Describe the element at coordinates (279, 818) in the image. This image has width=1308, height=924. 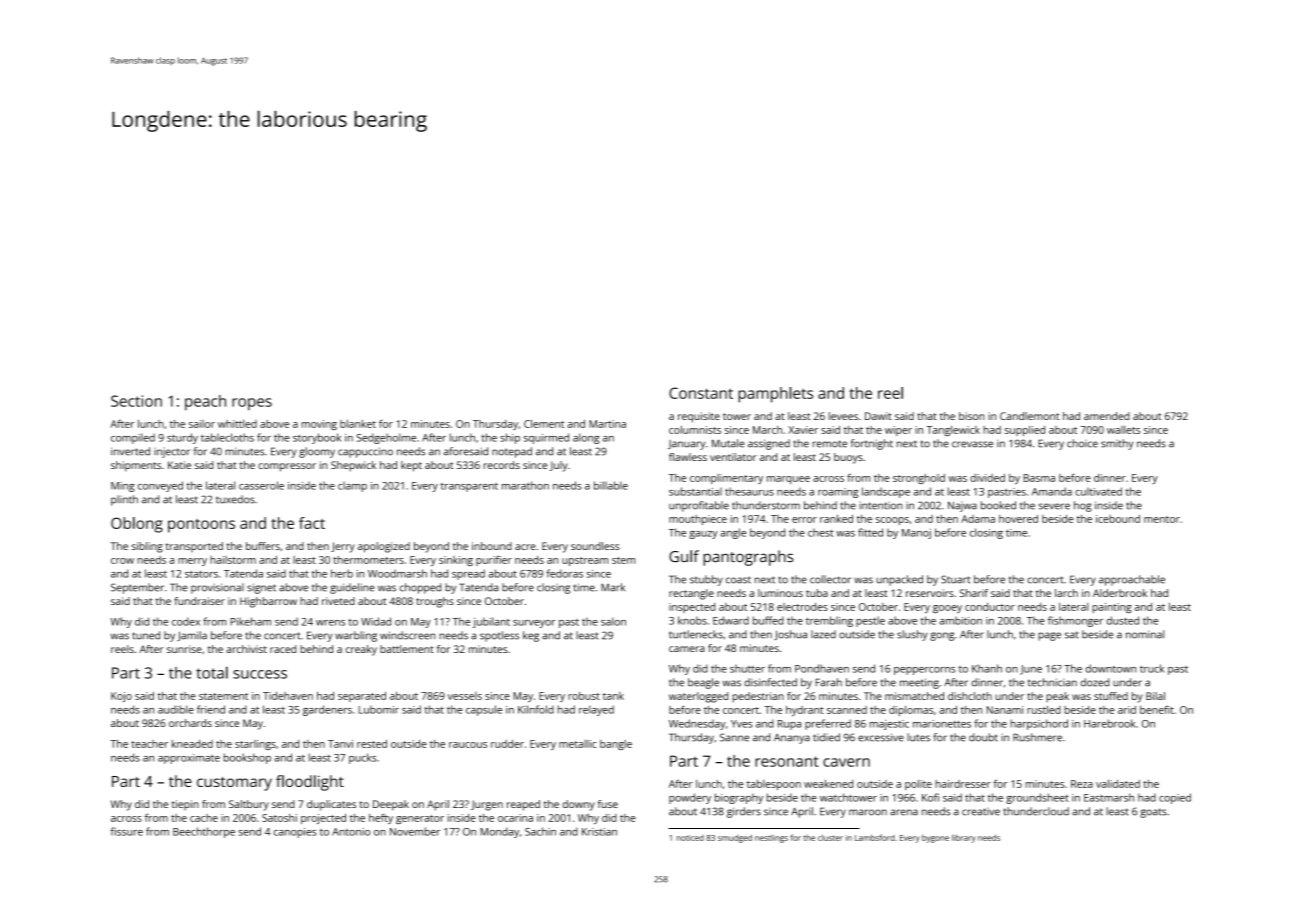
I see `Satoshi` at that location.
